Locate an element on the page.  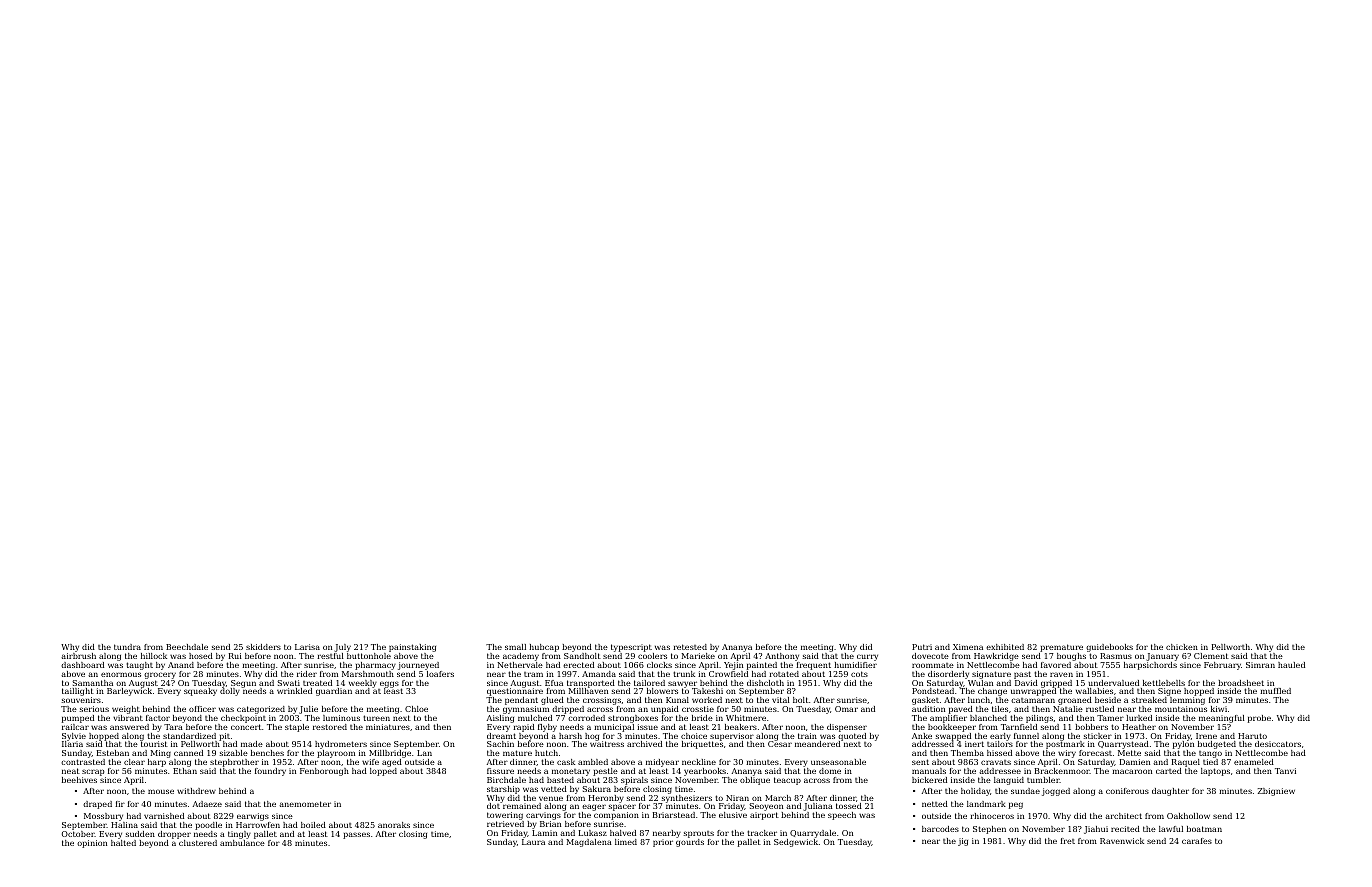
archived is located at coordinates (644, 744).
